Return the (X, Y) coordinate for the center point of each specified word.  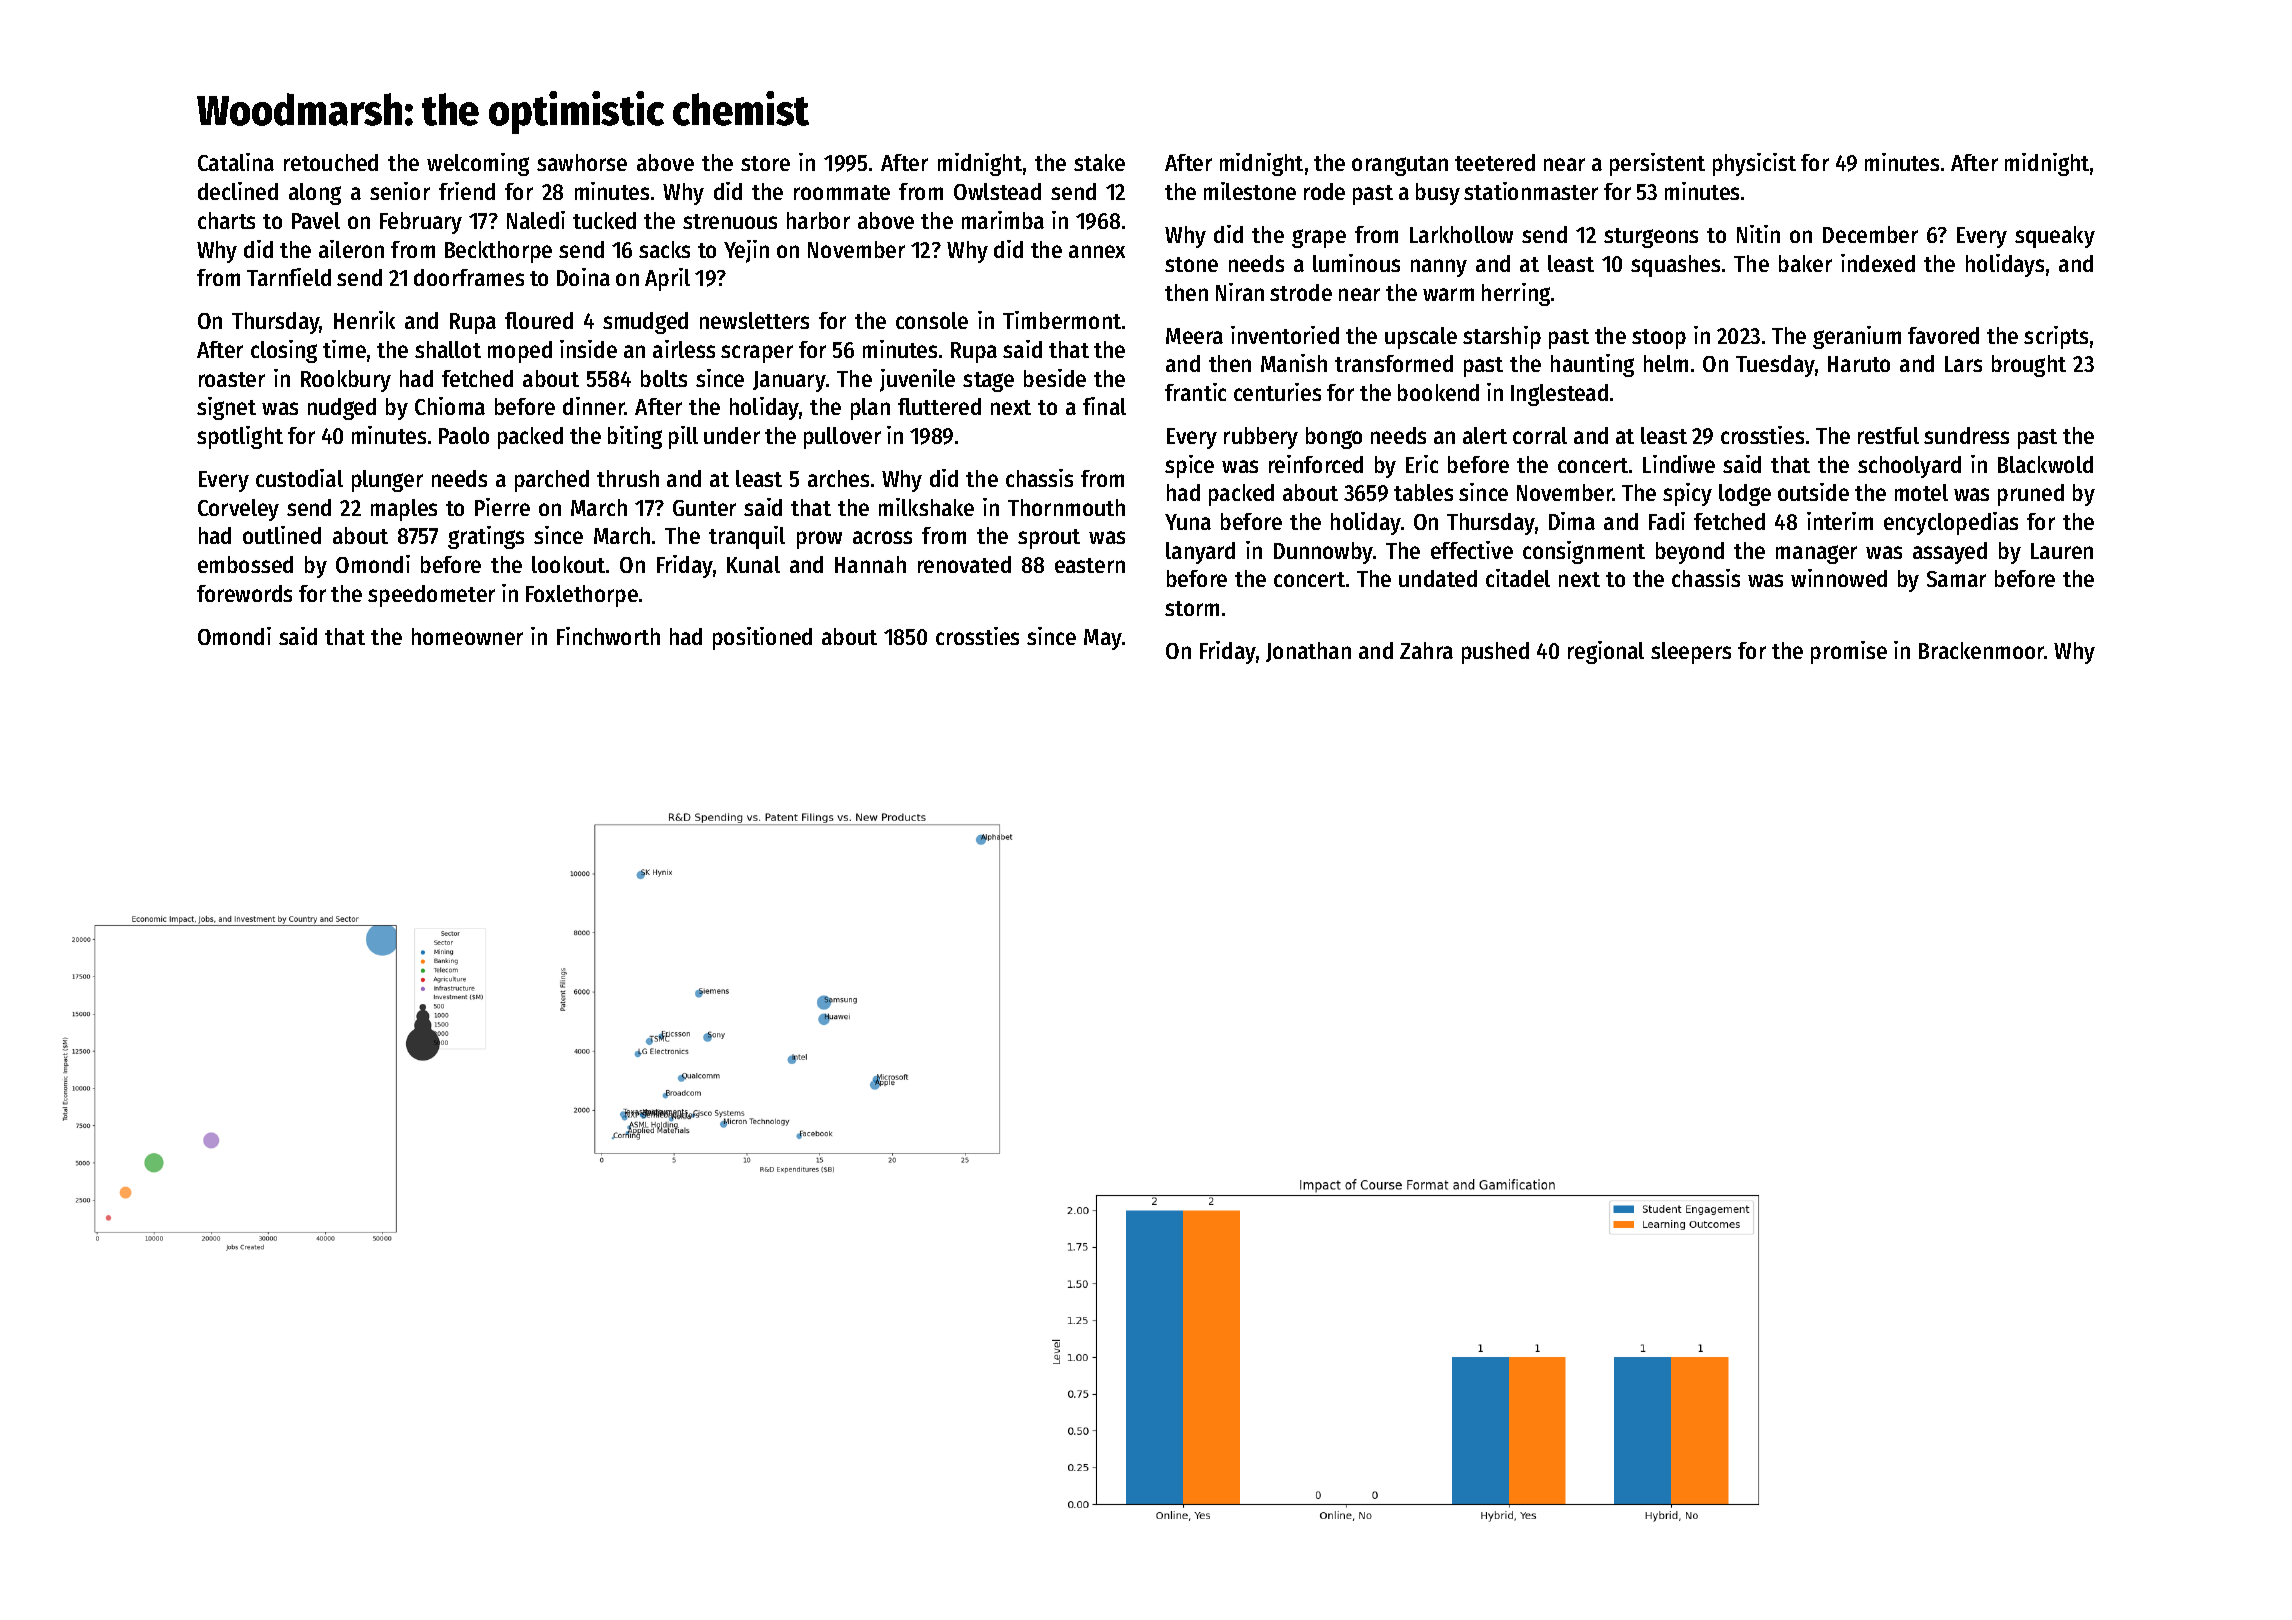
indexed (1878, 263)
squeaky (2055, 237)
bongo (1334, 438)
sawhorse (582, 162)
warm (1448, 294)
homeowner (467, 636)
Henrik (364, 320)
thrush (628, 478)
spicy (1687, 494)
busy (1438, 194)
